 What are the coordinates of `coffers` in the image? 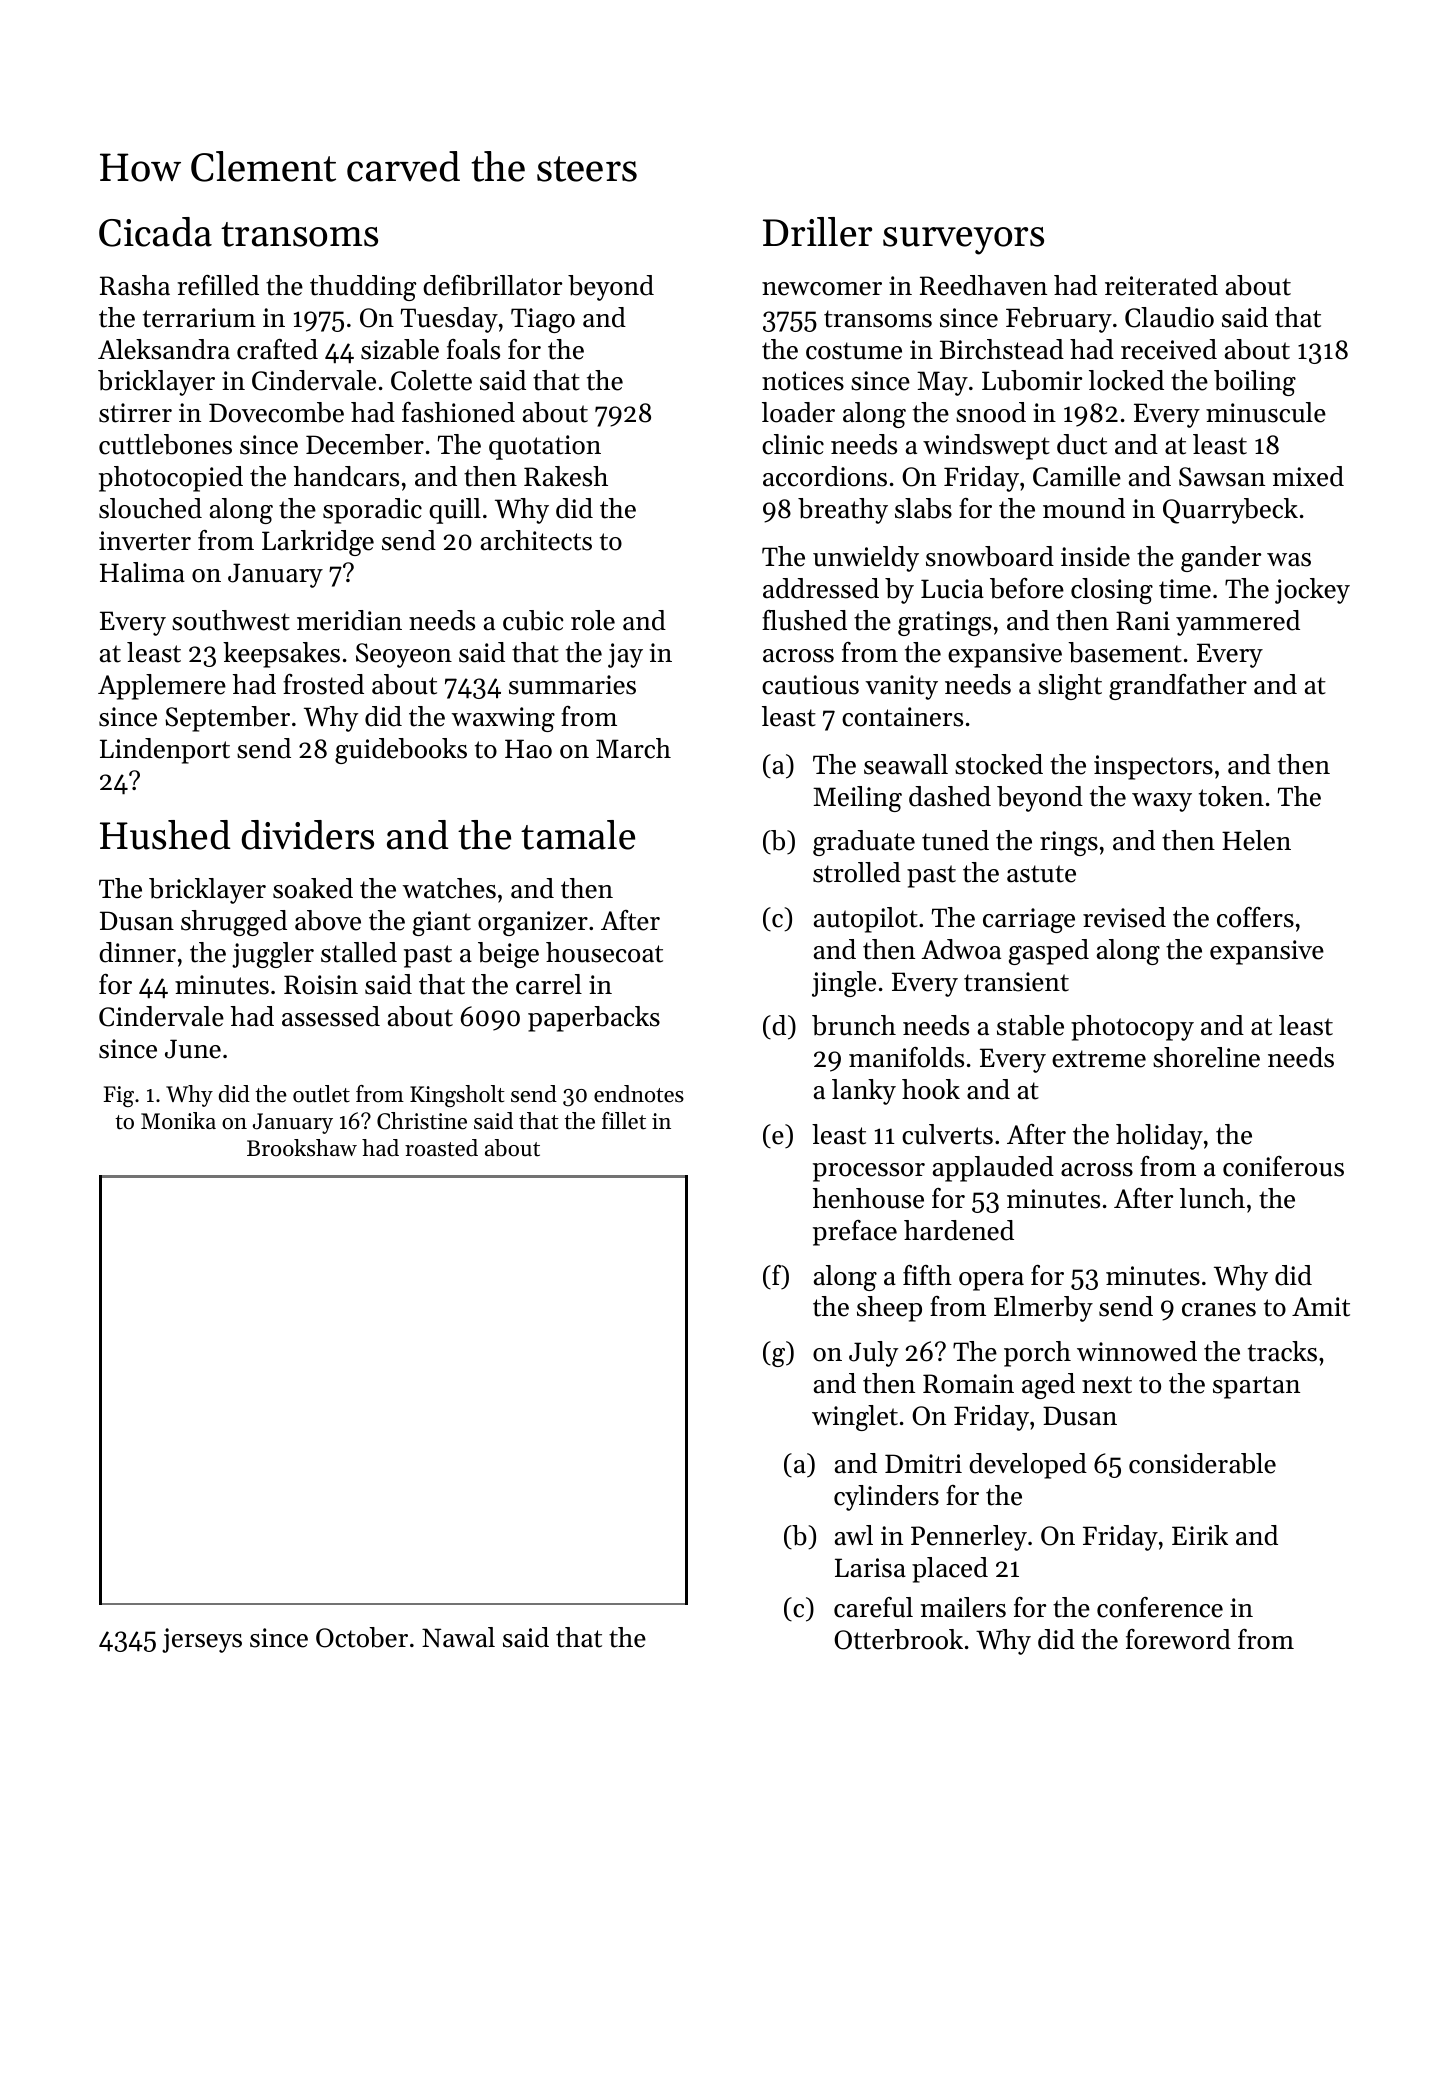 It's located at (1255, 917).
